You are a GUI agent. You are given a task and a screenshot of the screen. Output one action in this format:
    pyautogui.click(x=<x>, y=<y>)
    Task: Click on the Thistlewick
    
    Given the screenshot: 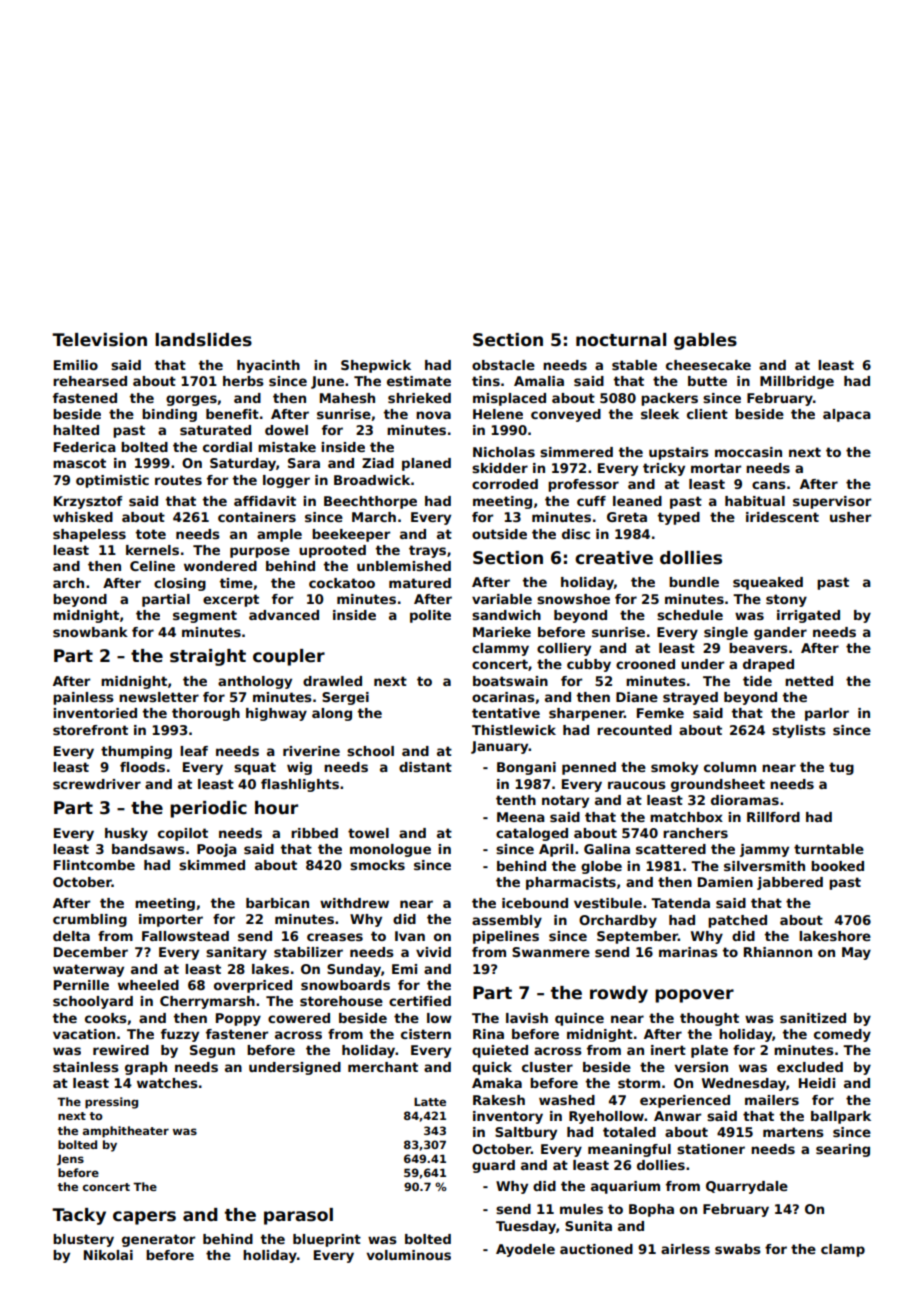 What is the action you would take?
    pyautogui.click(x=514, y=730)
